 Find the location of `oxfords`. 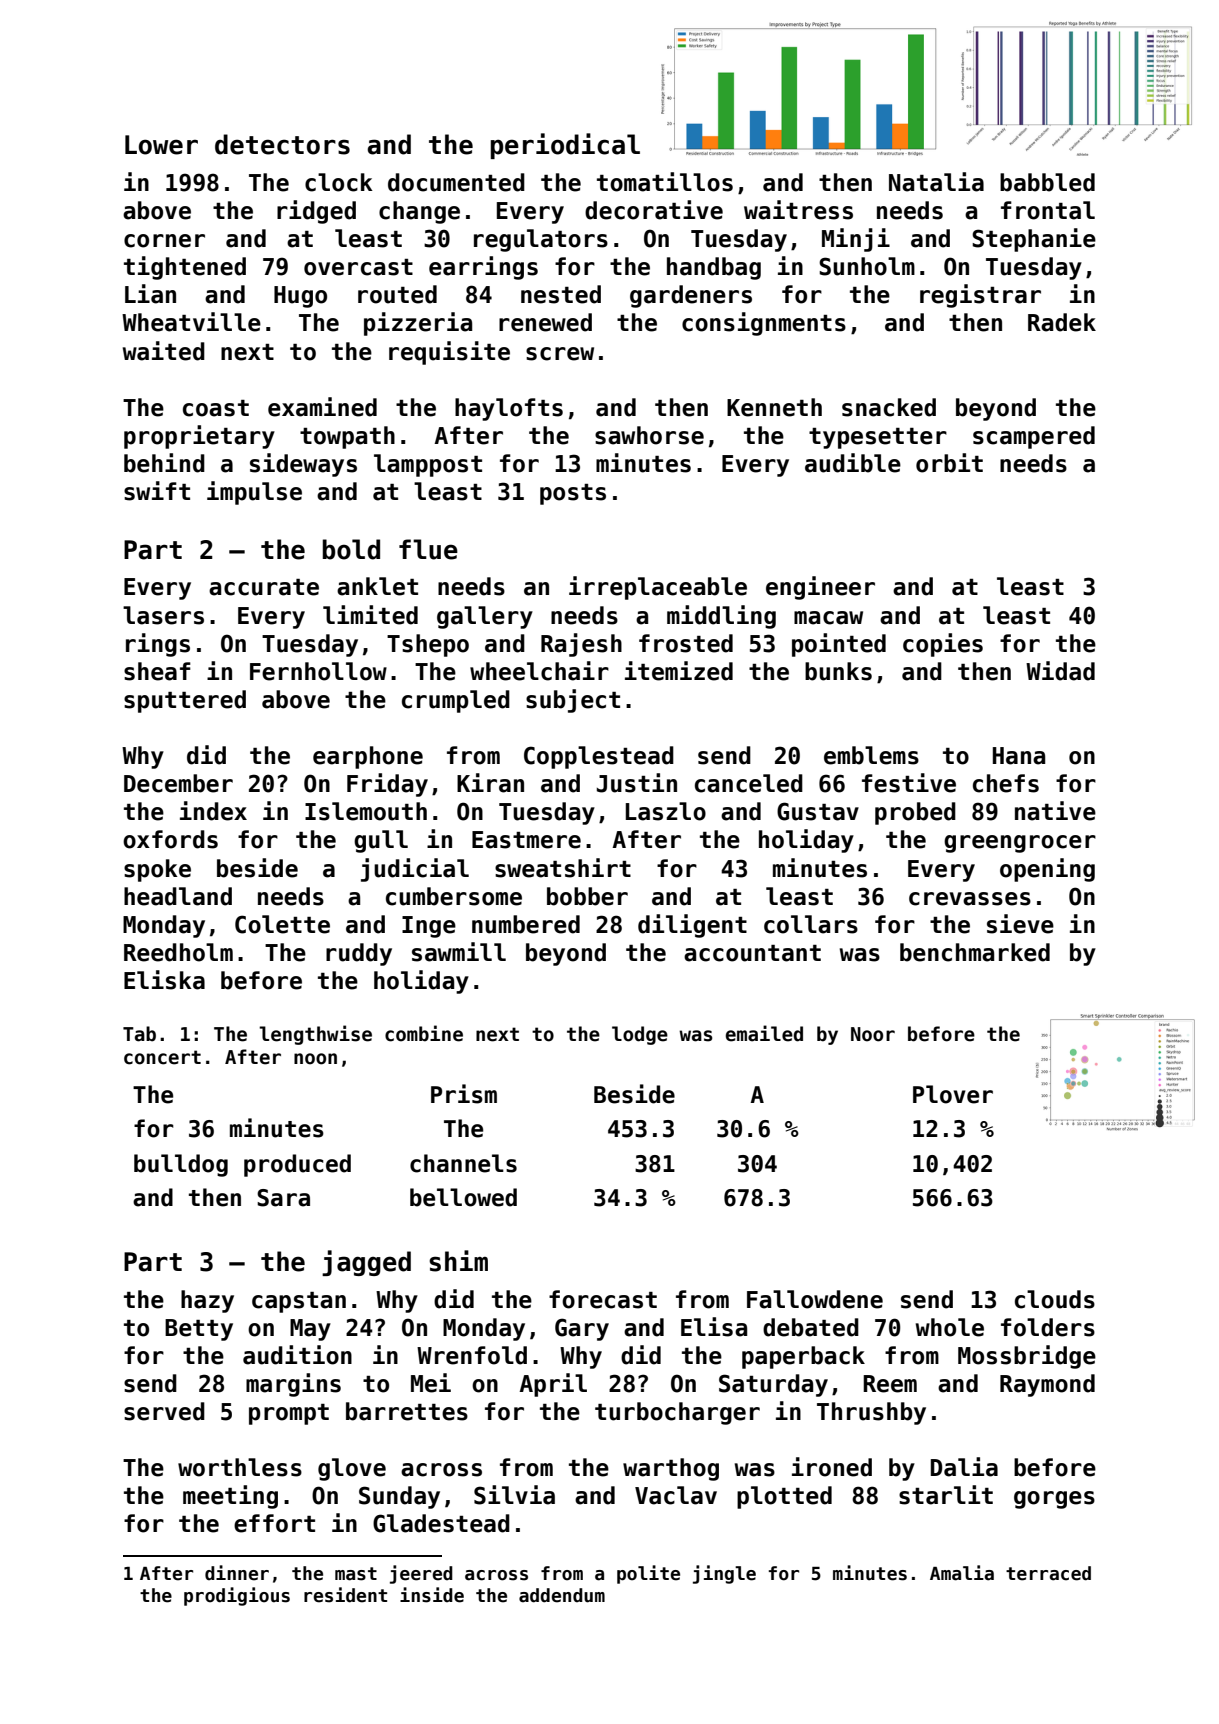

oxfords is located at coordinates (170, 839).
